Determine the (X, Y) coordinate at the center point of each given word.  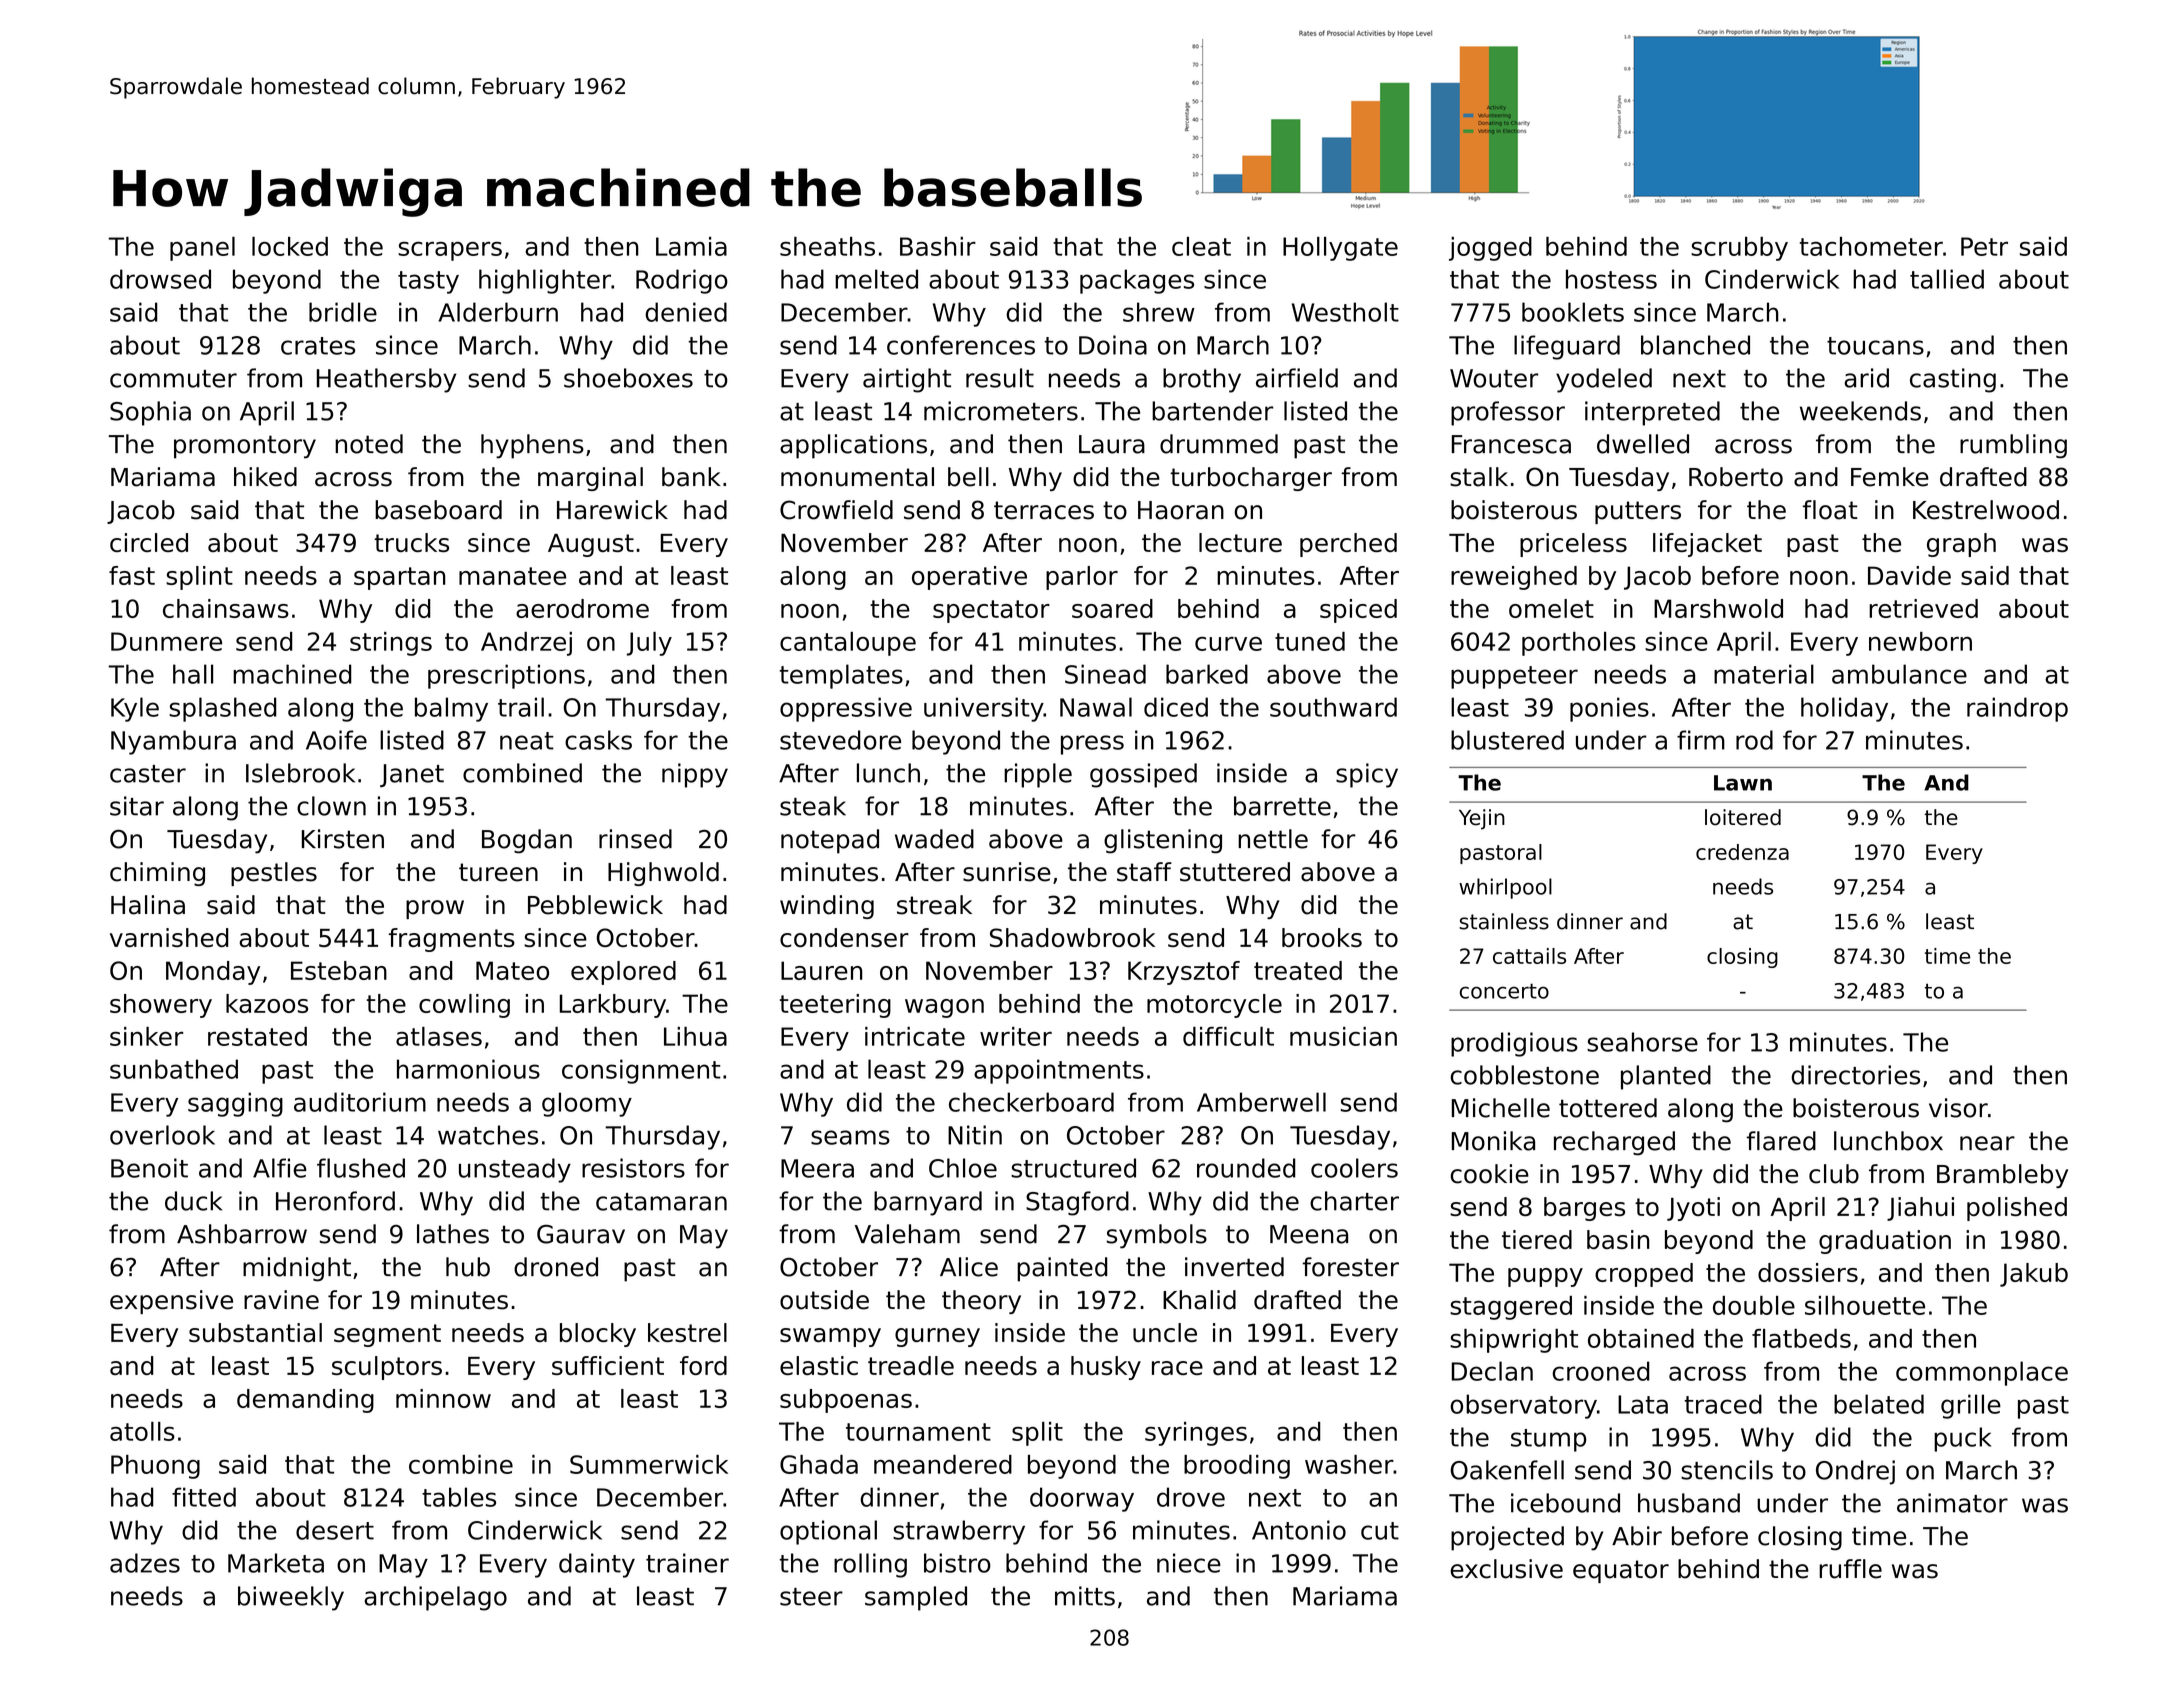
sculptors (387, 1368)
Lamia (691, 246)
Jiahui (1920, 1209)
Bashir (938, 246)
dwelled (1643, 444)
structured (1073, 1168)
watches (488, 1135)
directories (1855, 1075)
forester (1351, 1267)
